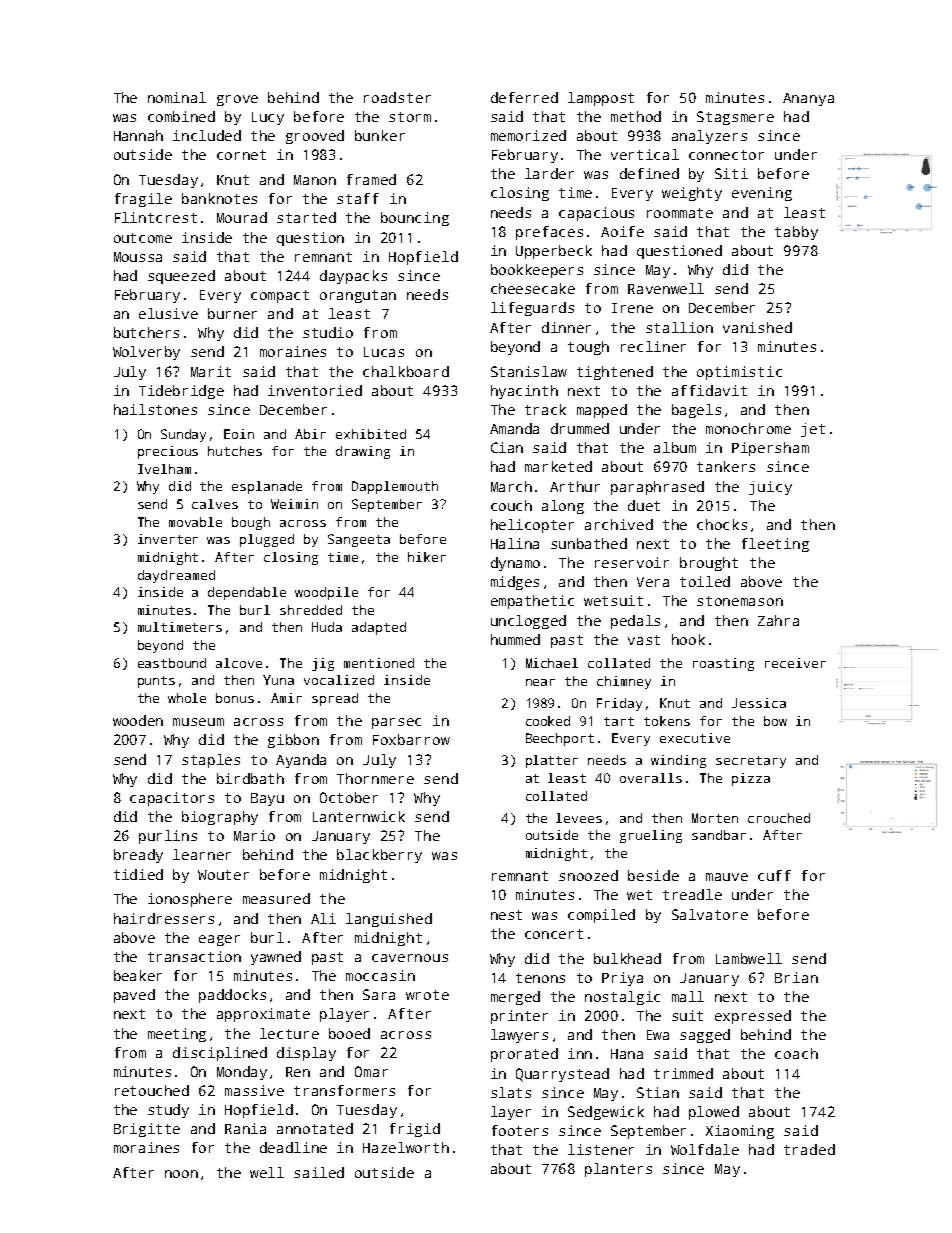 This screenshot has width=952, height=1233. I want to click on Salvatore, so click(710, 914).
